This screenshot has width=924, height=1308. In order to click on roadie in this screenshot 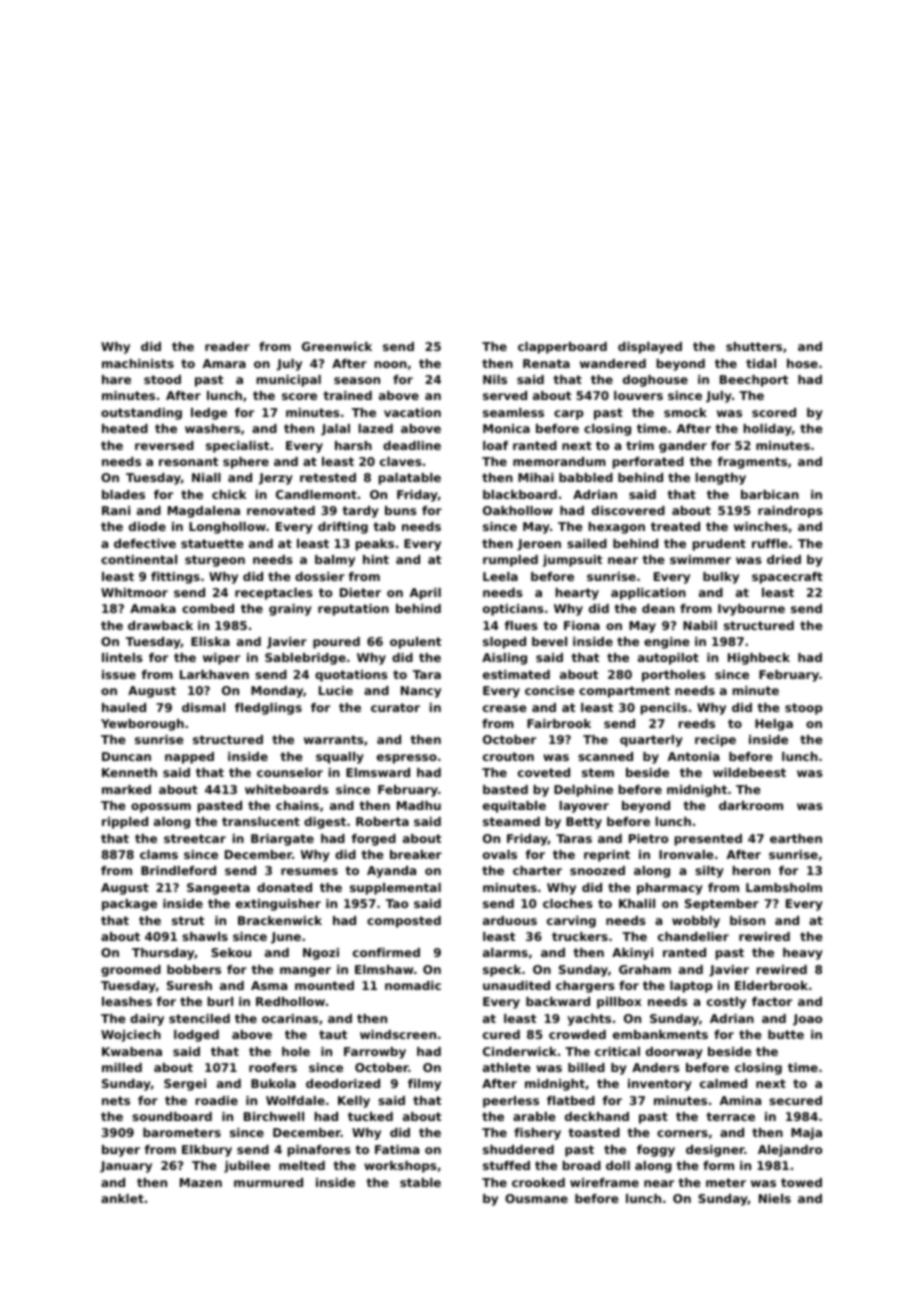, I will do `click(217, 1100)`.
